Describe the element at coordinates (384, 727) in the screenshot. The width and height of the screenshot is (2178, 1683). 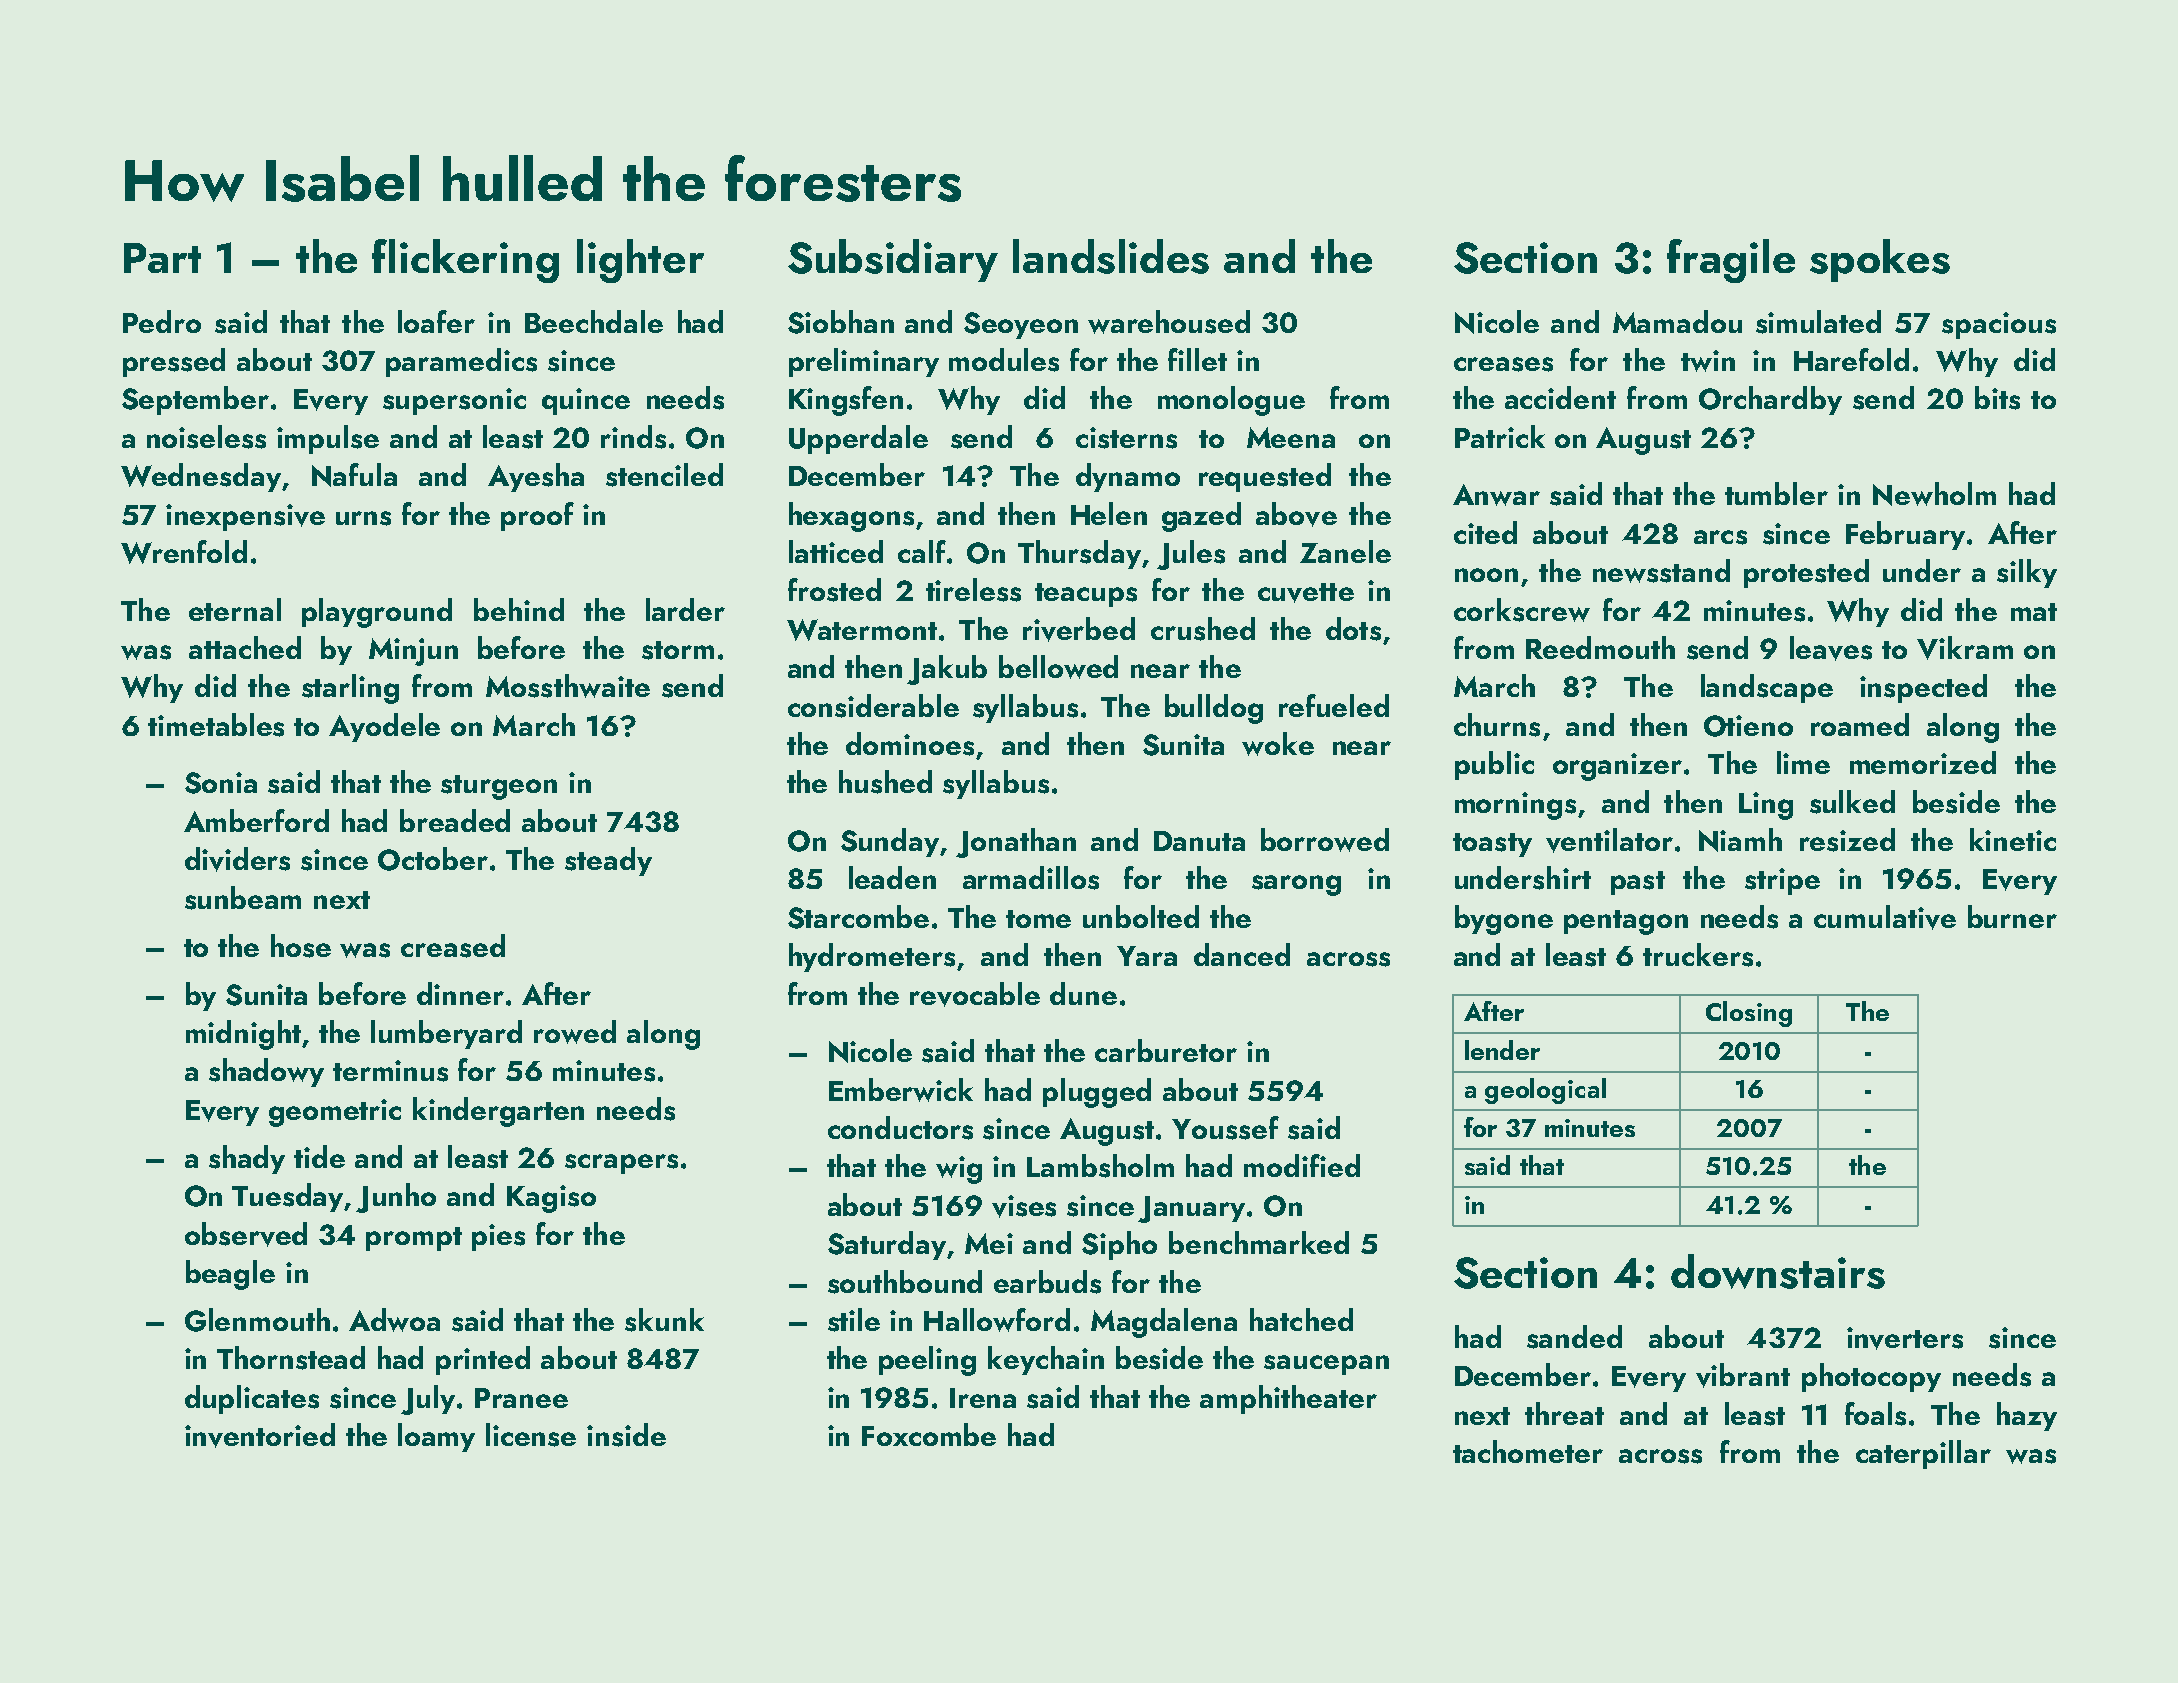
I see `Ayodele` at that location.
